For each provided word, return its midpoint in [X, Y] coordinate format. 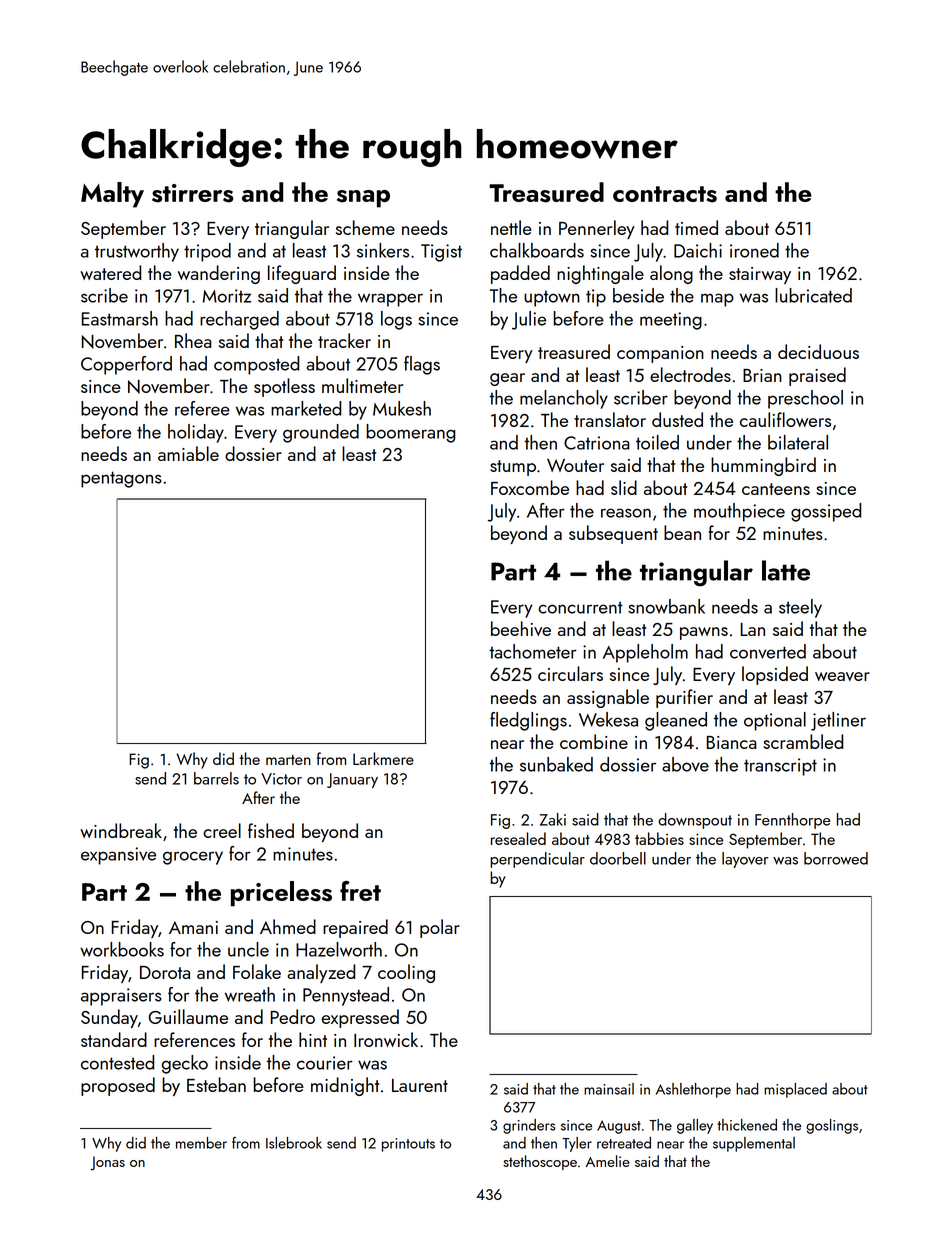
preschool [805, 399]
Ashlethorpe [693, 1090]
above [685, 764]
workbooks [122, 949]
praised [817, 376]
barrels [216, 778]
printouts [408, 1145]
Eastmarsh [120, 318]
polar [440, 928]
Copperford [126, 365]
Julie [529, 320]
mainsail [609, 1089]
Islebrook [294, 1143]
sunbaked [556, 764]
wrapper [390, 300]
